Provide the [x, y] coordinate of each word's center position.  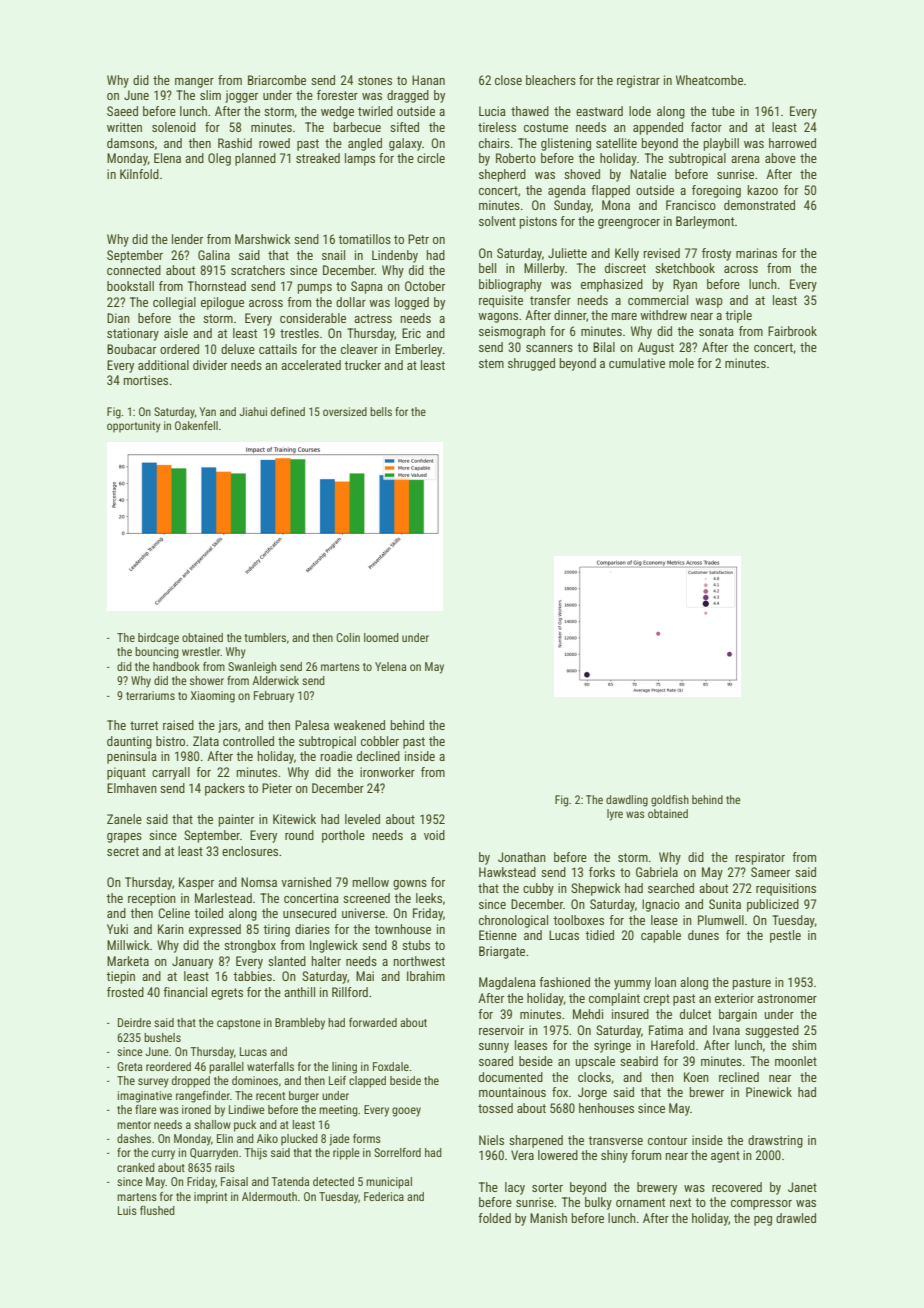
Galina [214, 255]
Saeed [122, 111]
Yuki [117, 929]
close [508, 80]
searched [671, 888]
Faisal [234, 1181]
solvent [497, 221]
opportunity [134, 427]
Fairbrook [792, 331]
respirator [760, 858]
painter [236, 820]
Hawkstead [507, 872]
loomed [381, 637]
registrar [638, 81]
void [434, 835]
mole [681, 363]
